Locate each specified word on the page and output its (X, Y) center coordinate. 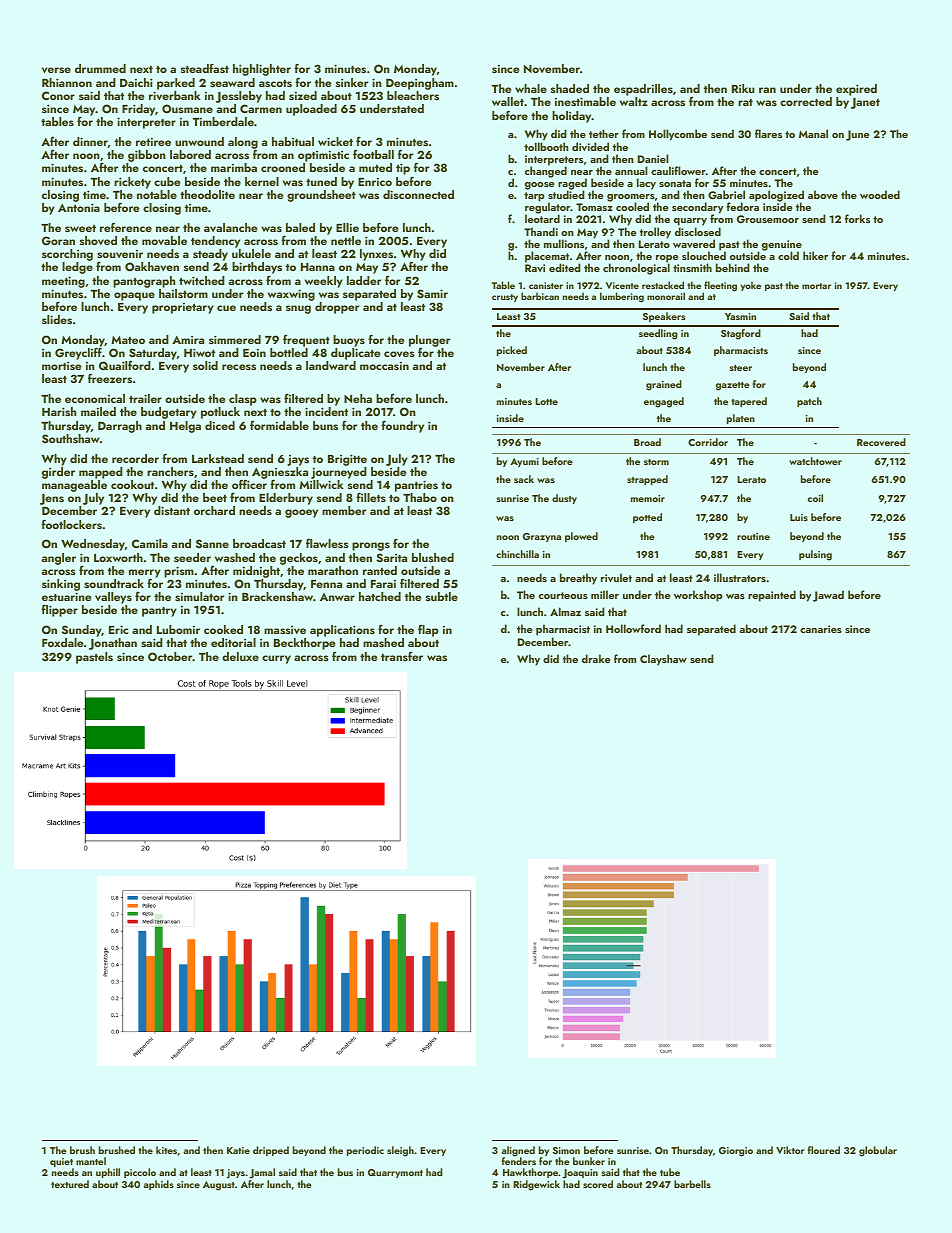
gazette (733, 386)
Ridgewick (536, 1185)
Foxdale (62, 642)
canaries (821, 629)
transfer (402, 656)
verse (56, 70)
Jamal (262, 1173)
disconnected (418, 194)
